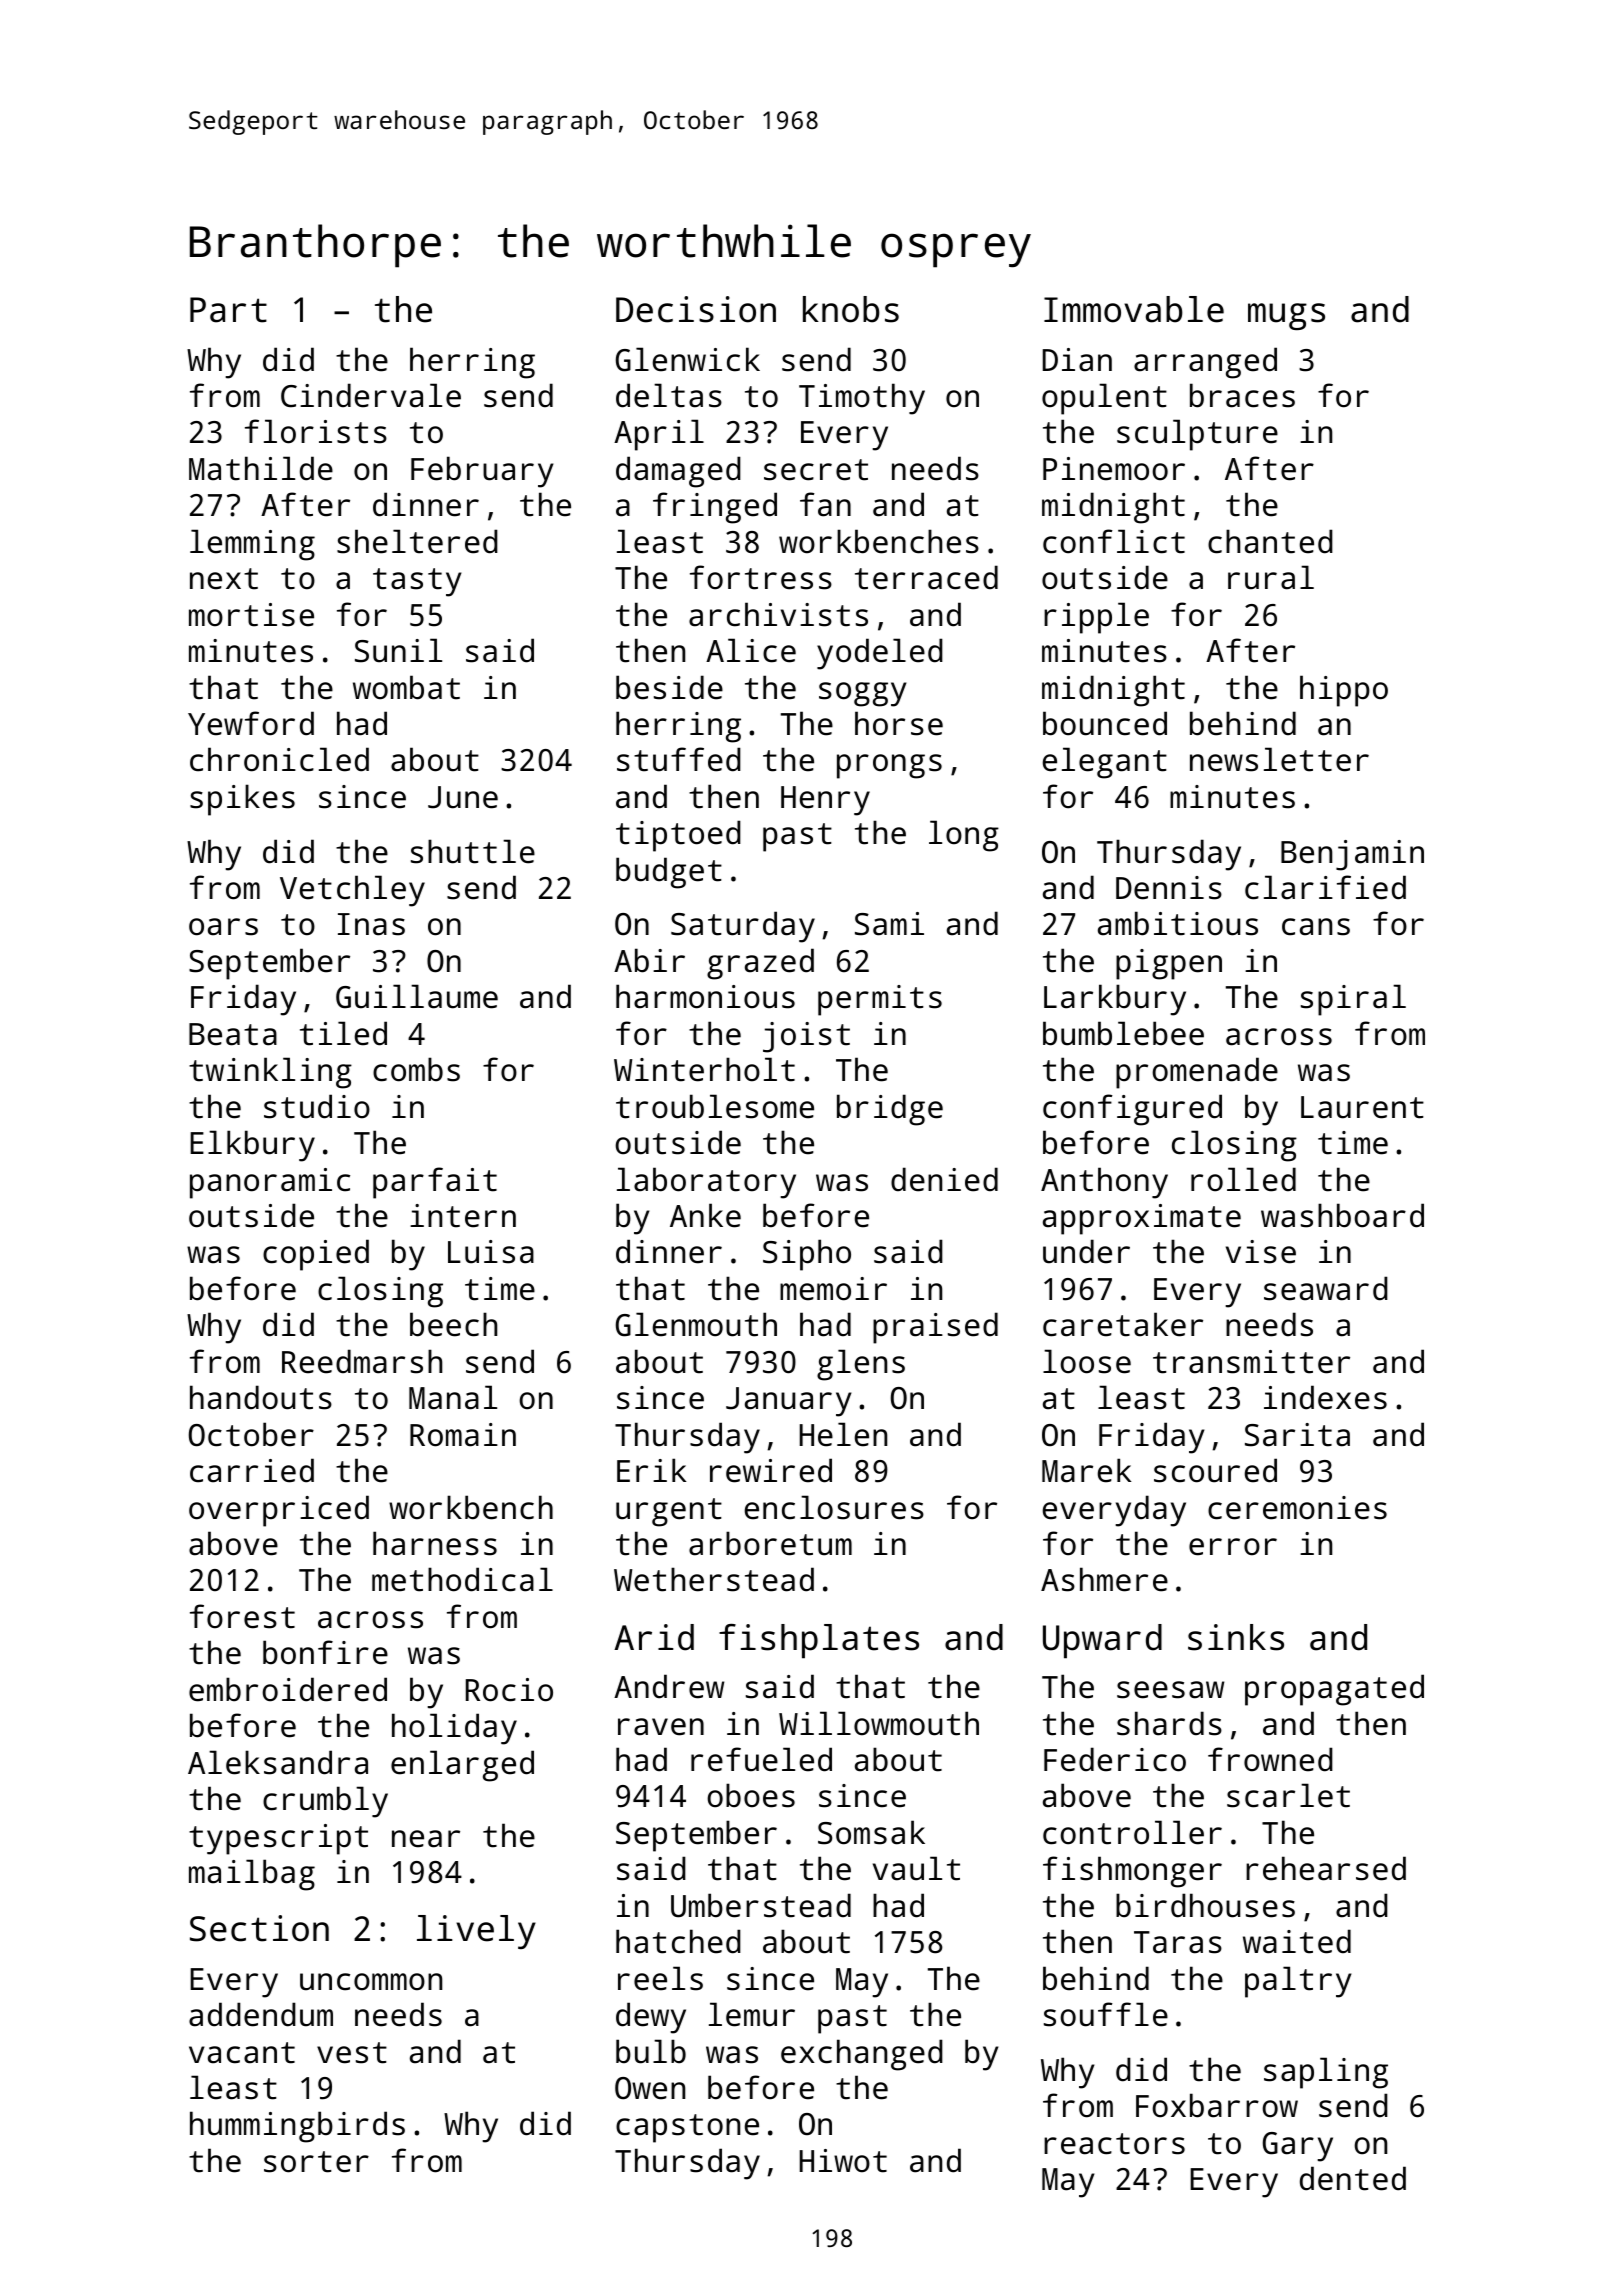 The width and height of the document is (1620, 2292). What do you see at coordinates (688, 359) in the document?
I see `Glenwick` at bounding box center [688, 359].
